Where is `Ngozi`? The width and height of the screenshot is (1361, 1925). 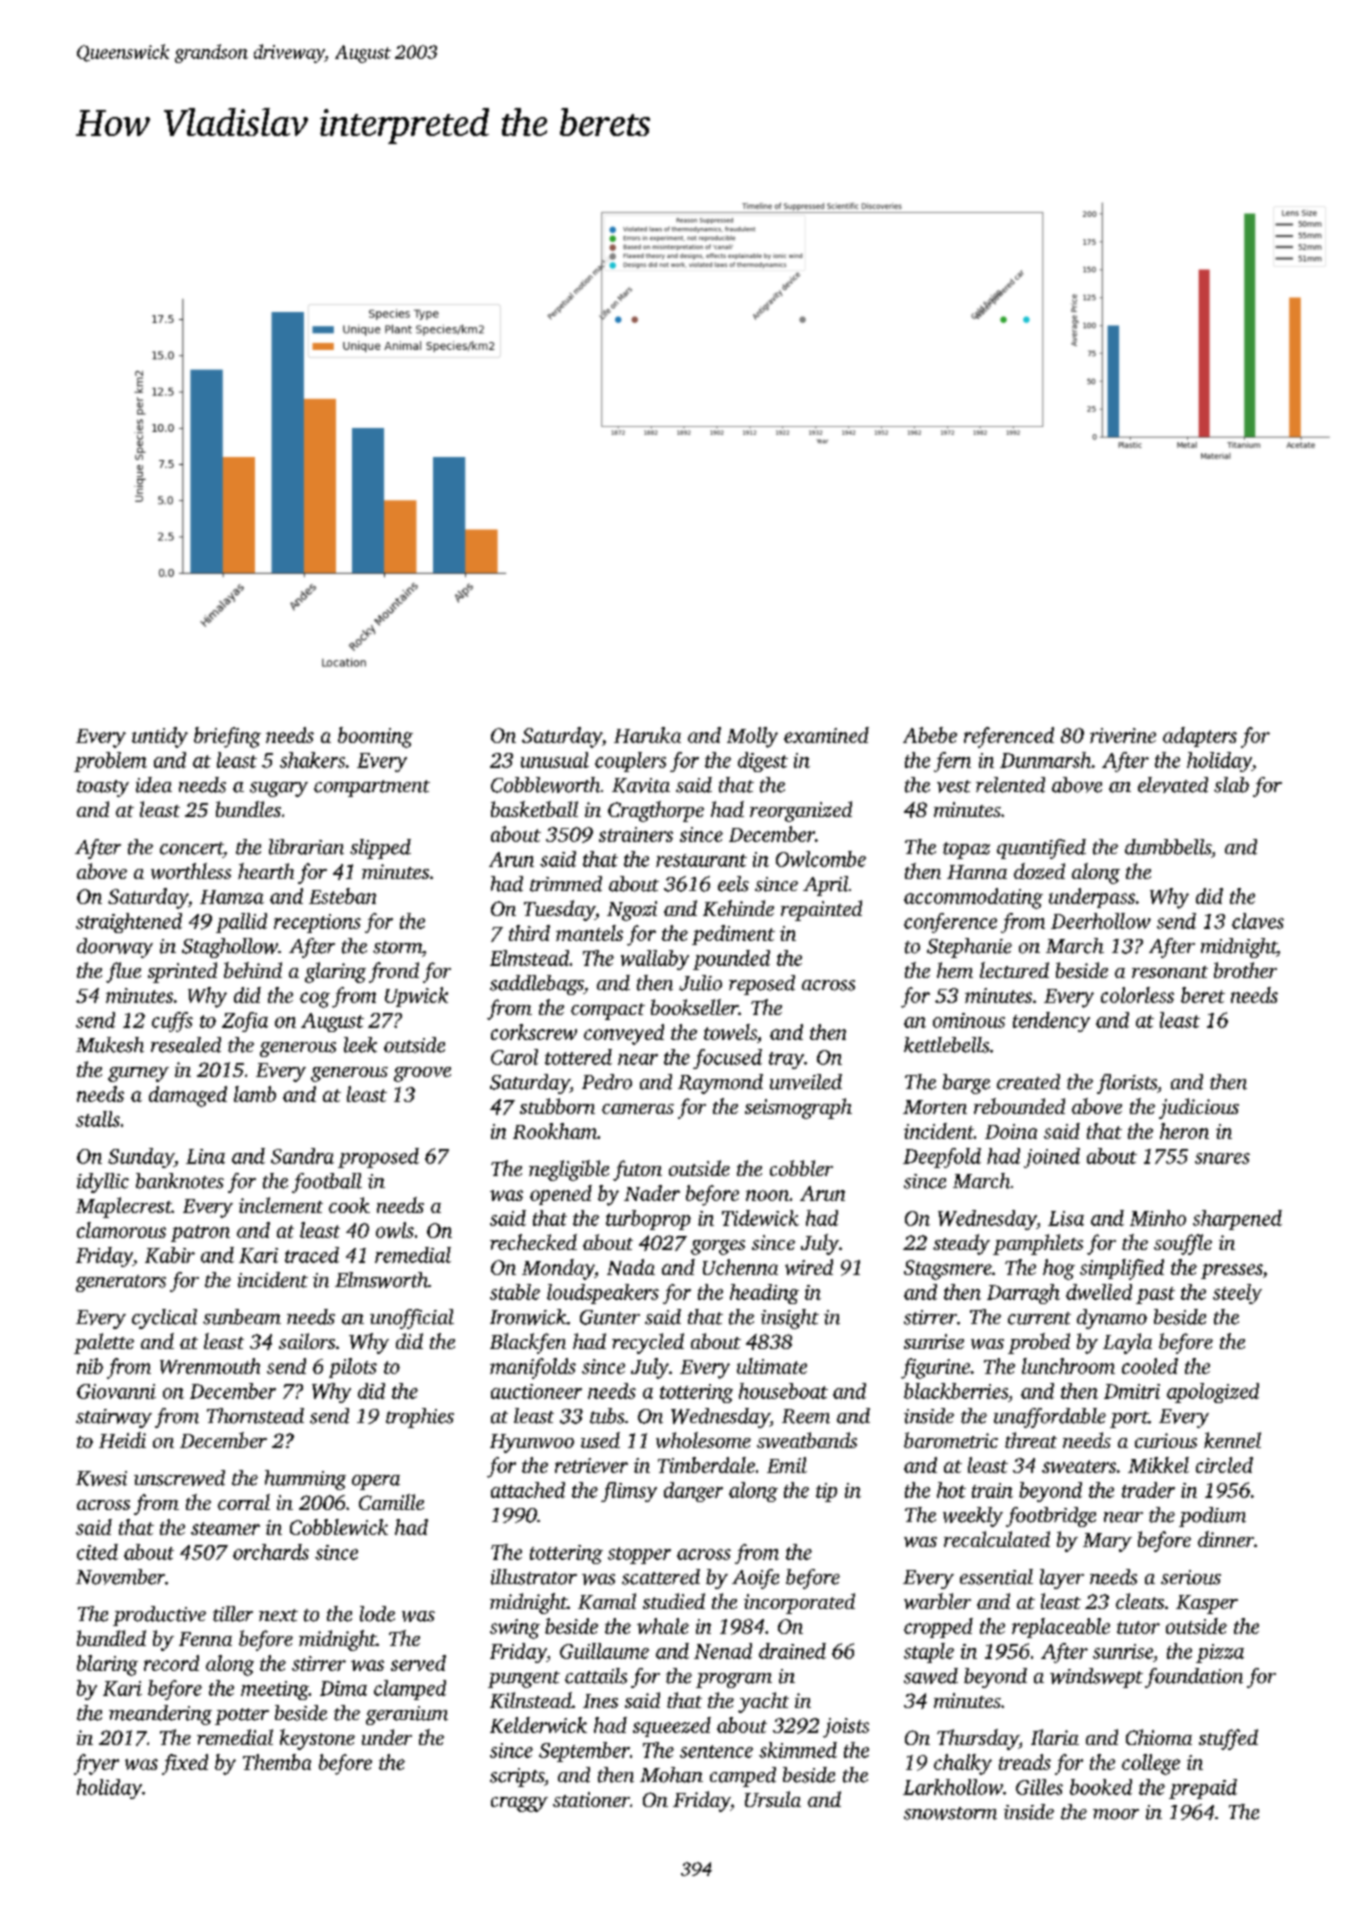
Ngozi is located at coordinates (632, 911).
